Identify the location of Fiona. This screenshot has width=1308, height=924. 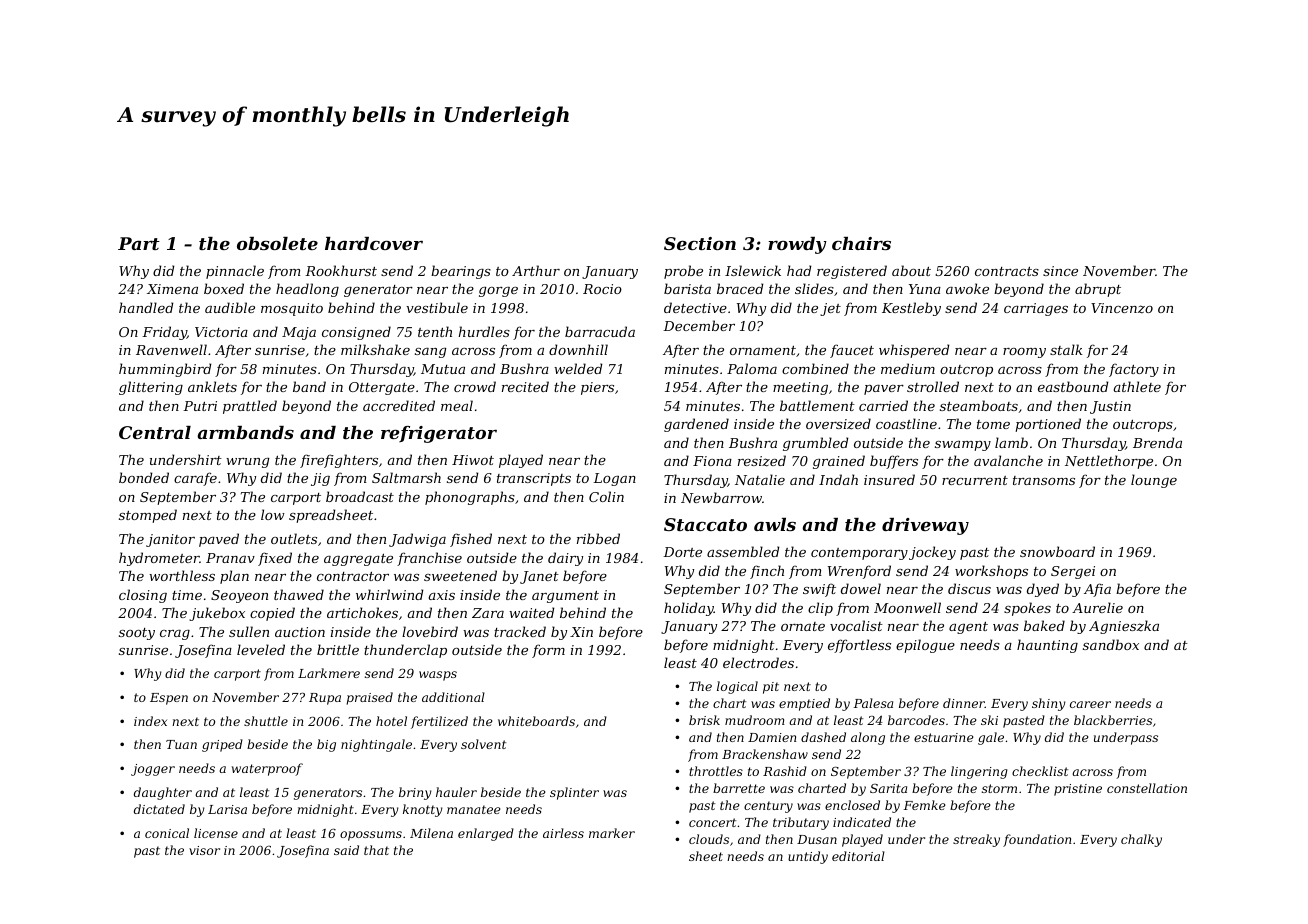
(712, 461).
